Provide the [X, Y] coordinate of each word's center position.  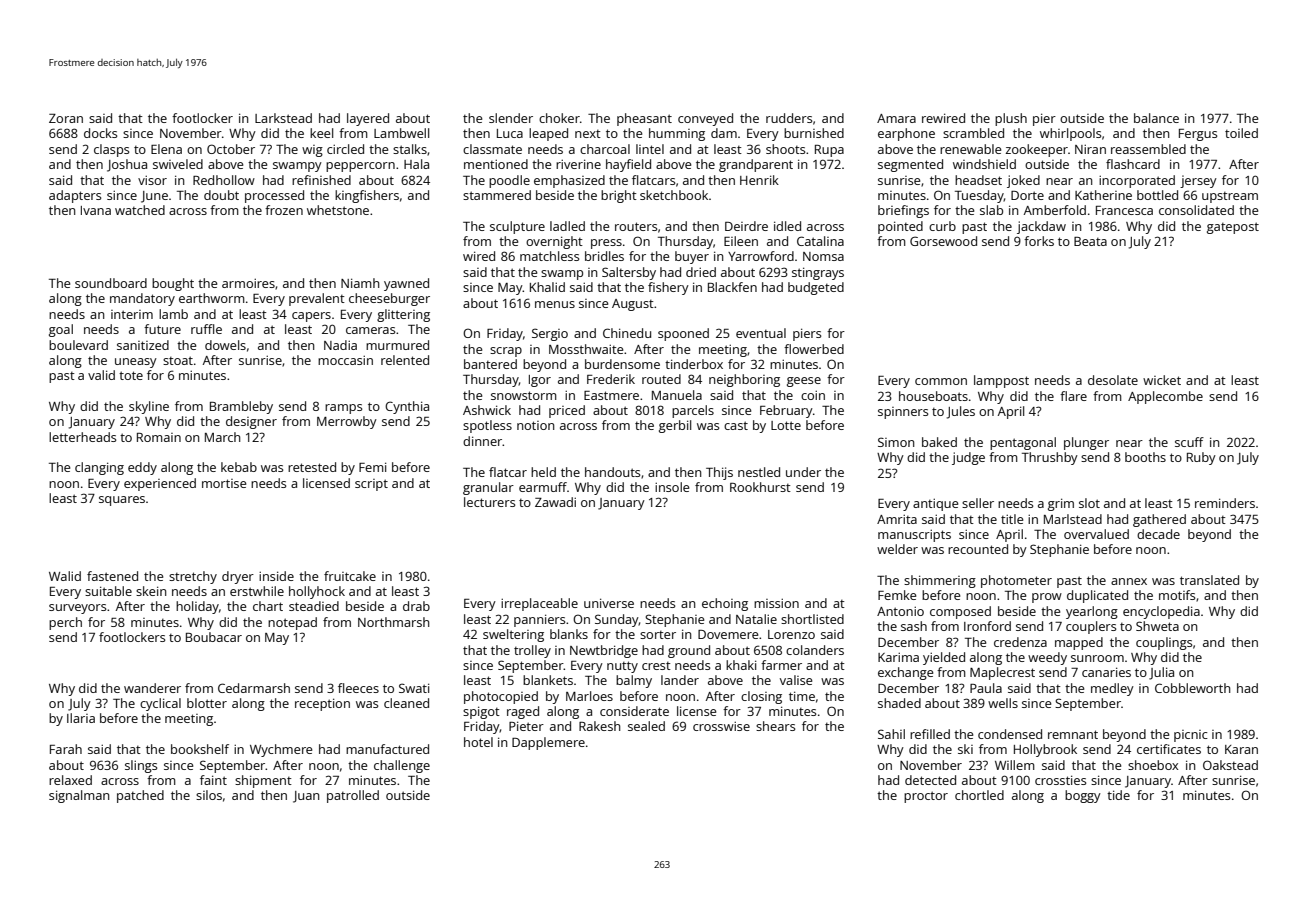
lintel [650, 149]
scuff [1189, 442]
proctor [926, 797]
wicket [1162, 380]
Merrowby [347, 422]
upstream [1230, 197]
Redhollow [224, 180]
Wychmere [281, 750]
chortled [979, 795]
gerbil [675, 426]
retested [312, 467]
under [803, 472]
